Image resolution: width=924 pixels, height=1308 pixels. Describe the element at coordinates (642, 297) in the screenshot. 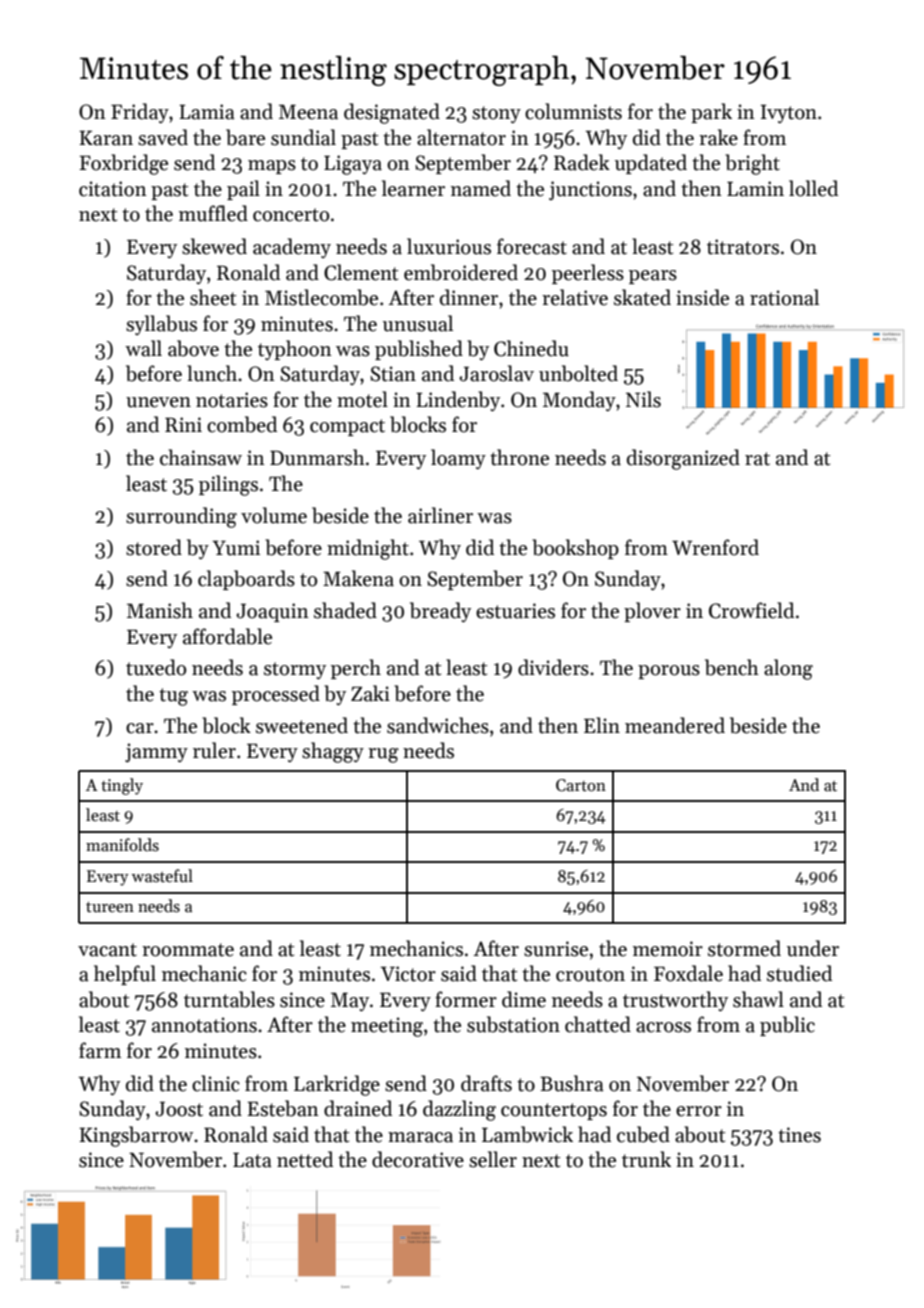

I see `skated` at that location.
